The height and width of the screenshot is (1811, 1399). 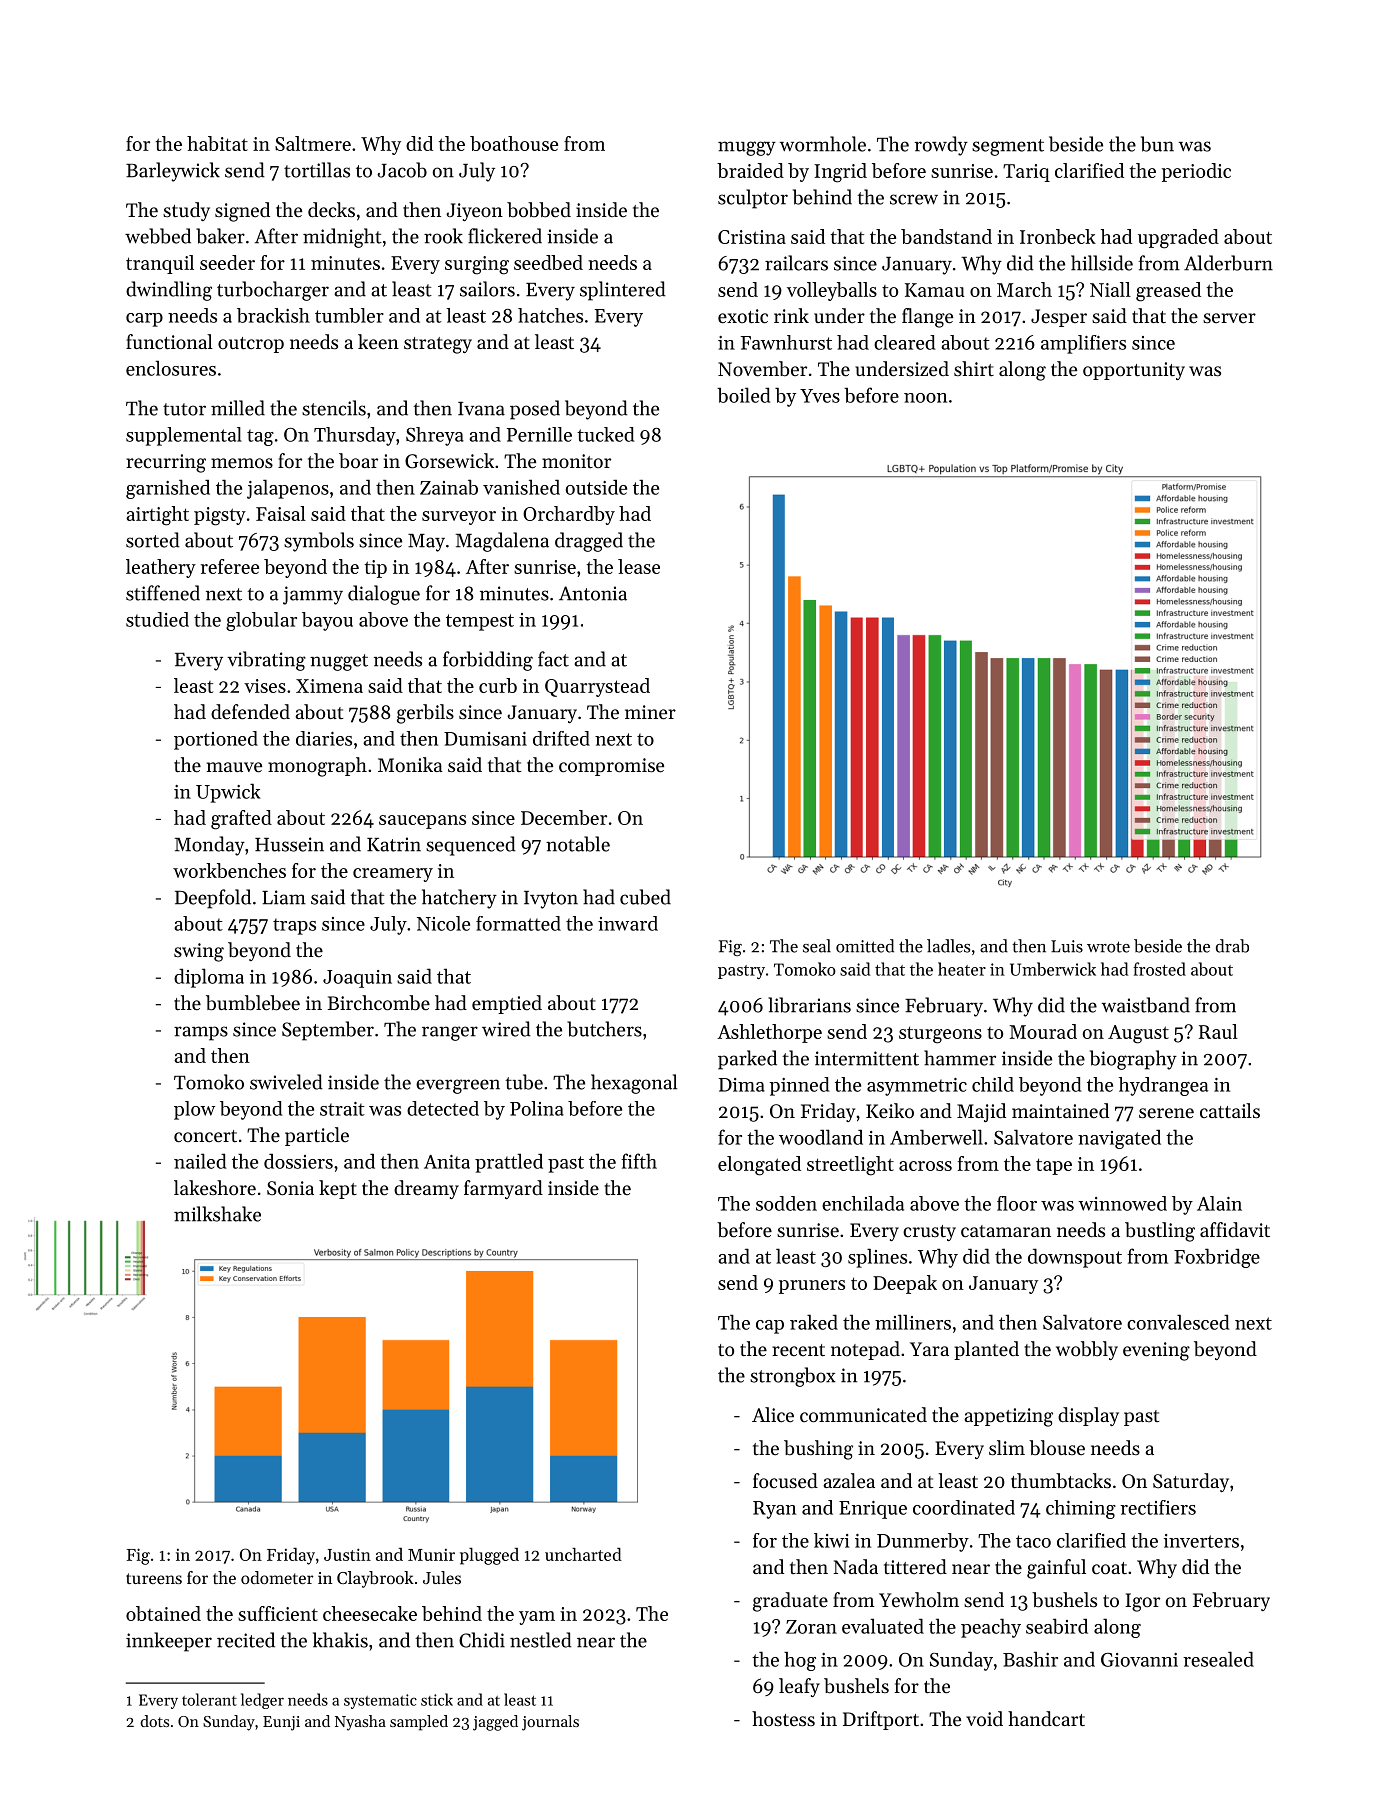 What do you see at coordinates (984, 1718) in the screenshot?
I see `void` at bounding box center [984, 1718].
